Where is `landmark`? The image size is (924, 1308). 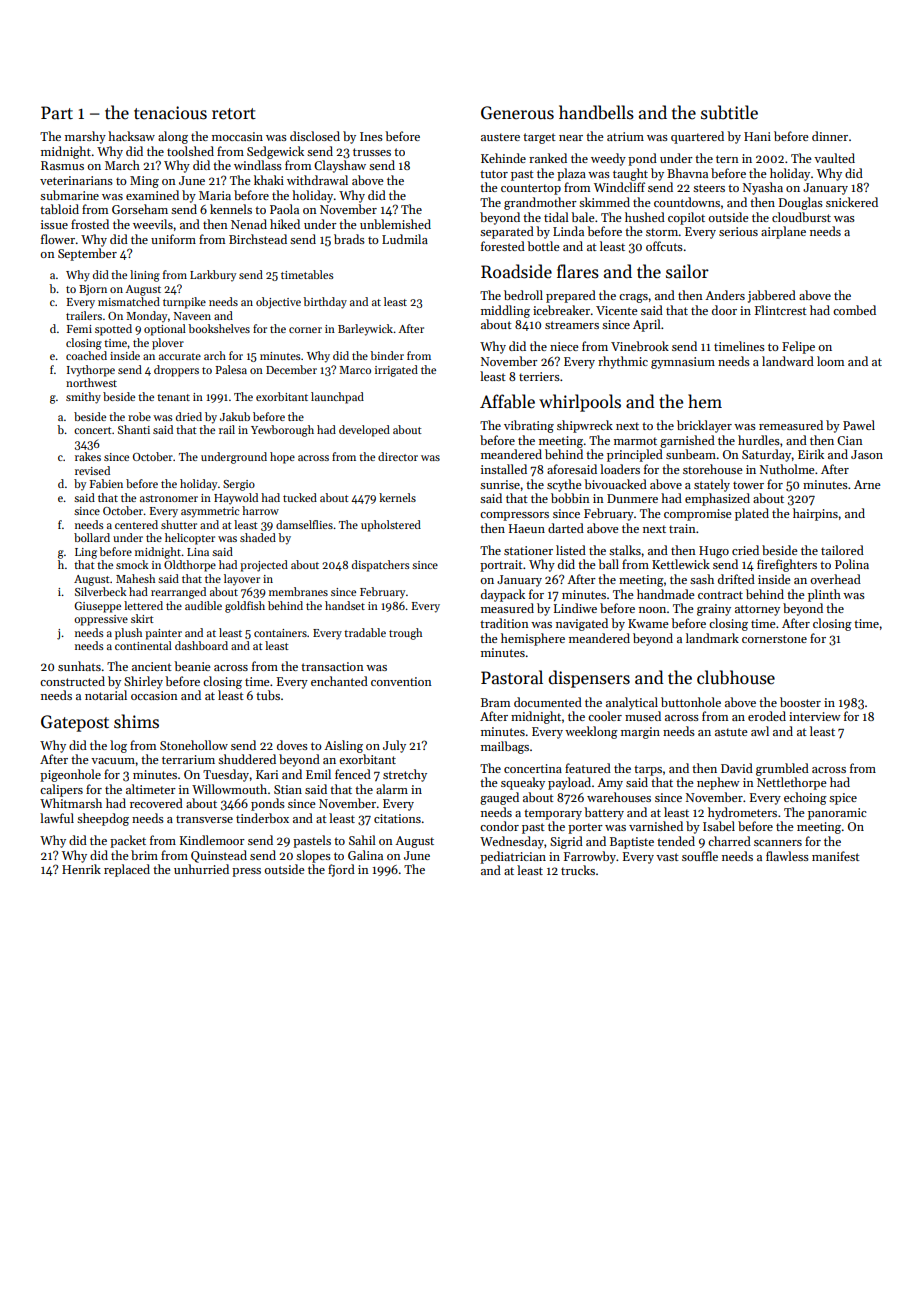 landmark is located at coordinates (712, 638).
